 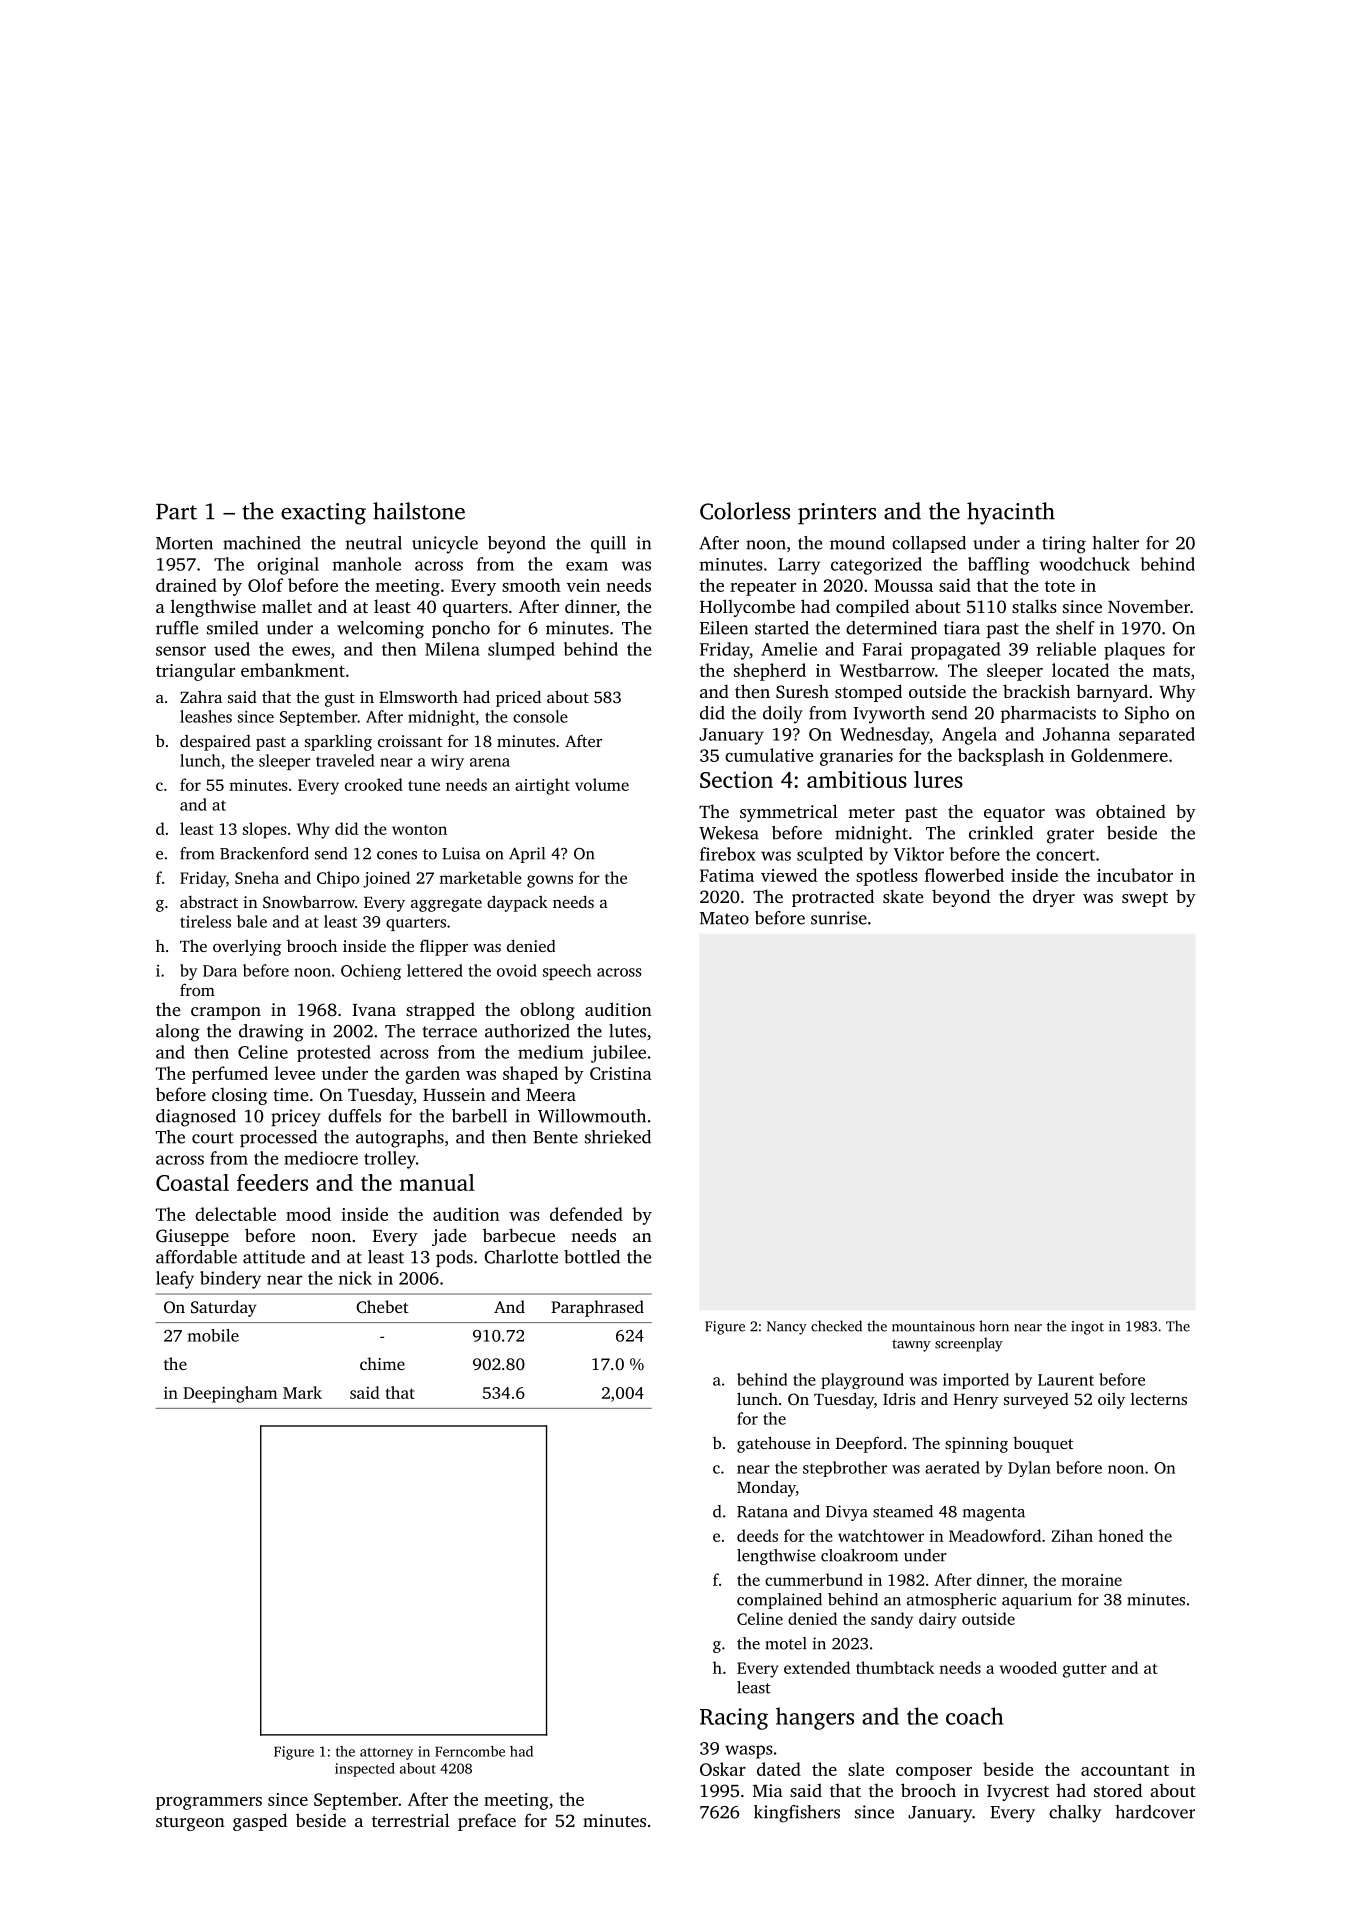 I want to click on sturgeon, so click(x=190, y=1823).
